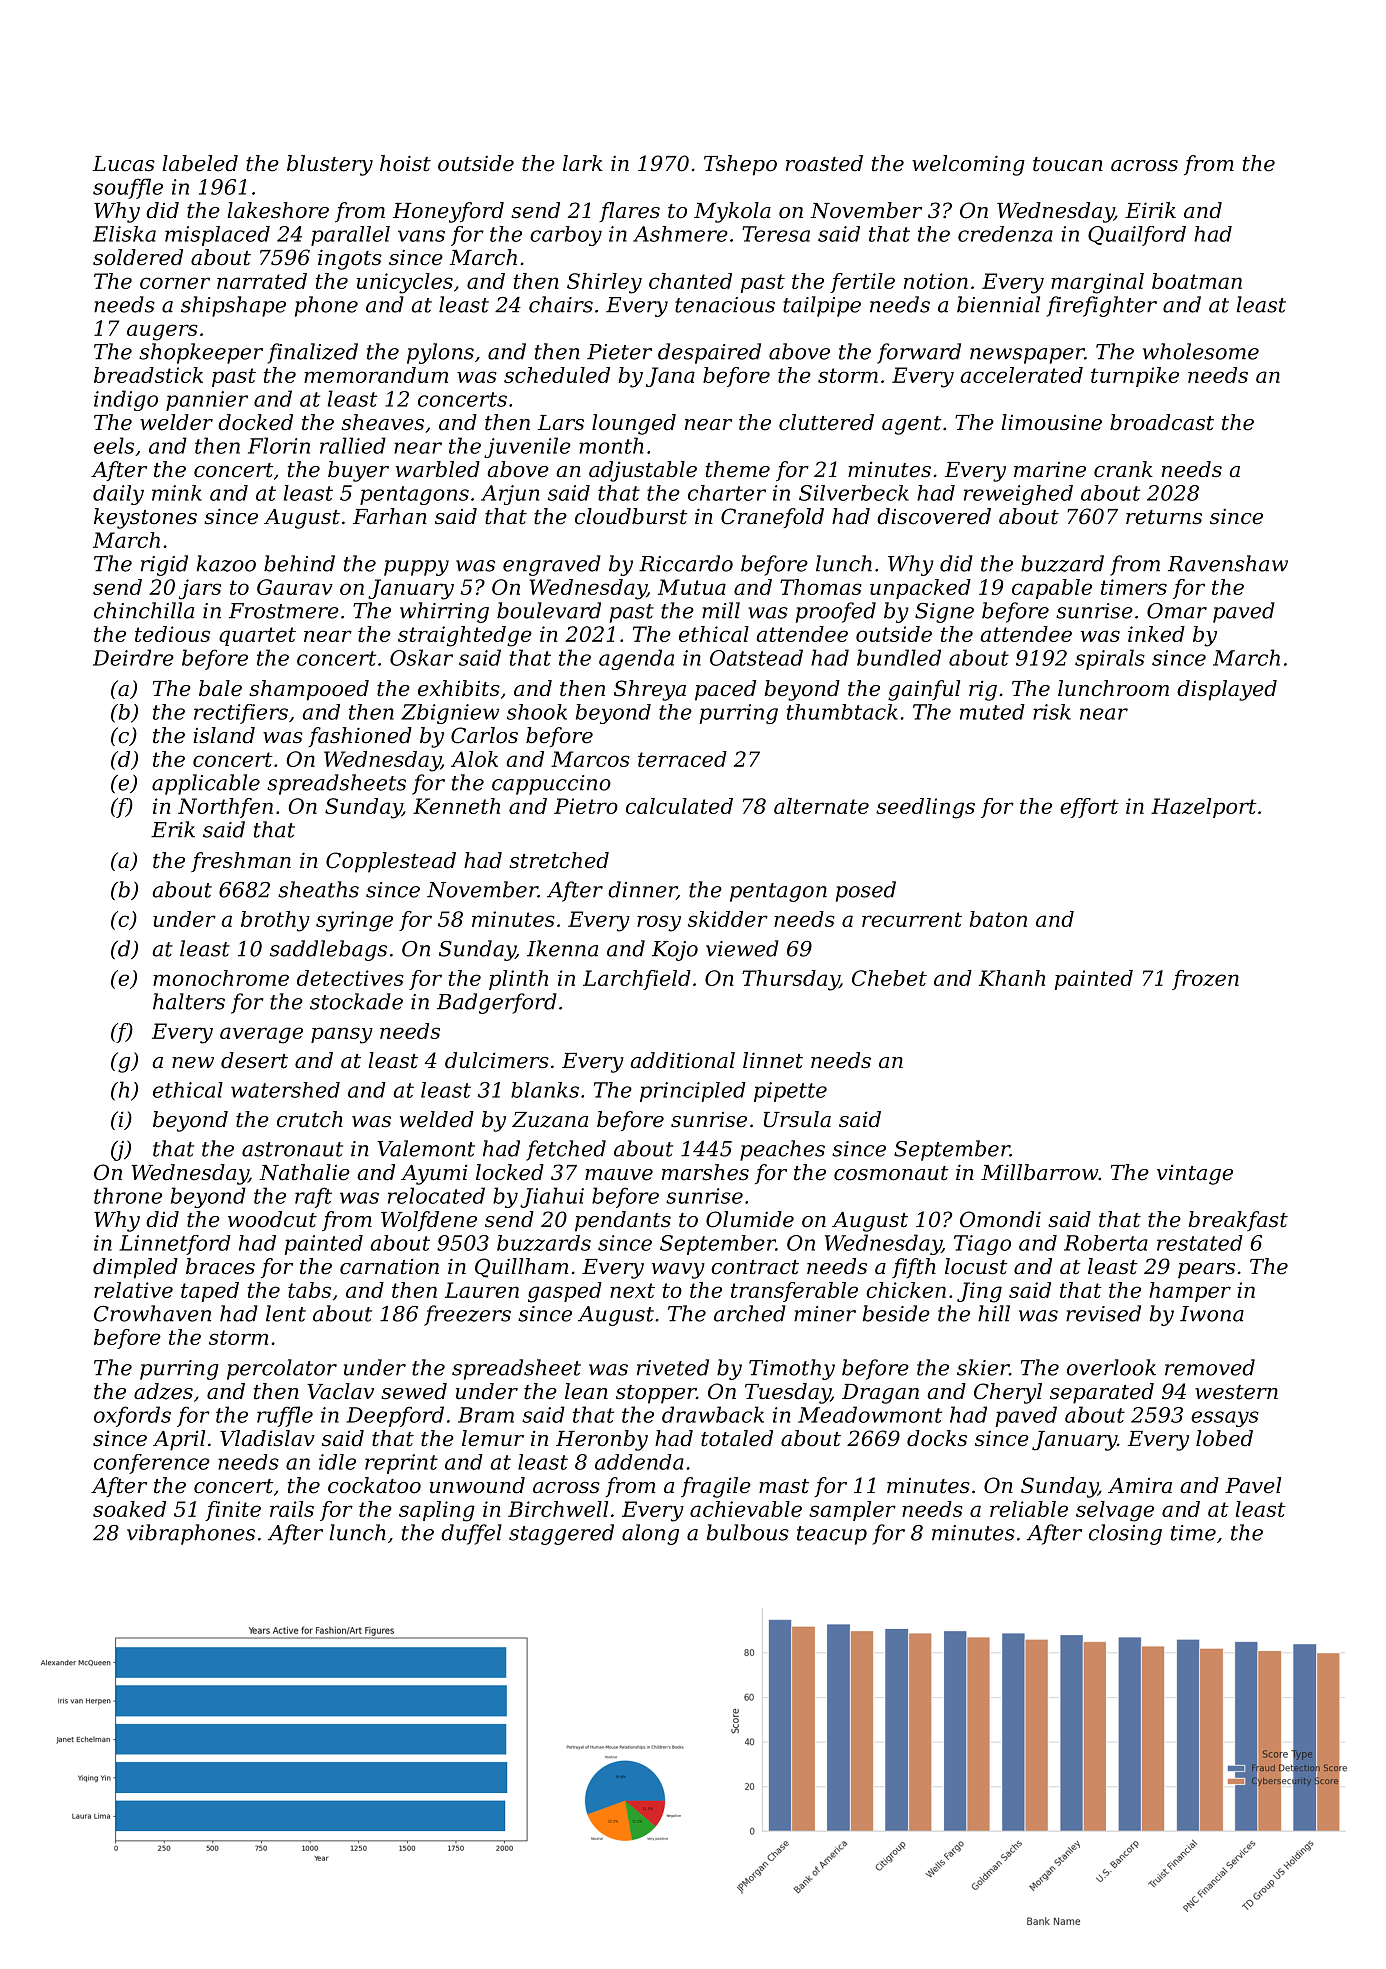 This screenshot has height=1969, width=1386. What do you see at coordinates (279, 445) in the screenshot?
I see `Florin` at bounding box center [279, 445].
